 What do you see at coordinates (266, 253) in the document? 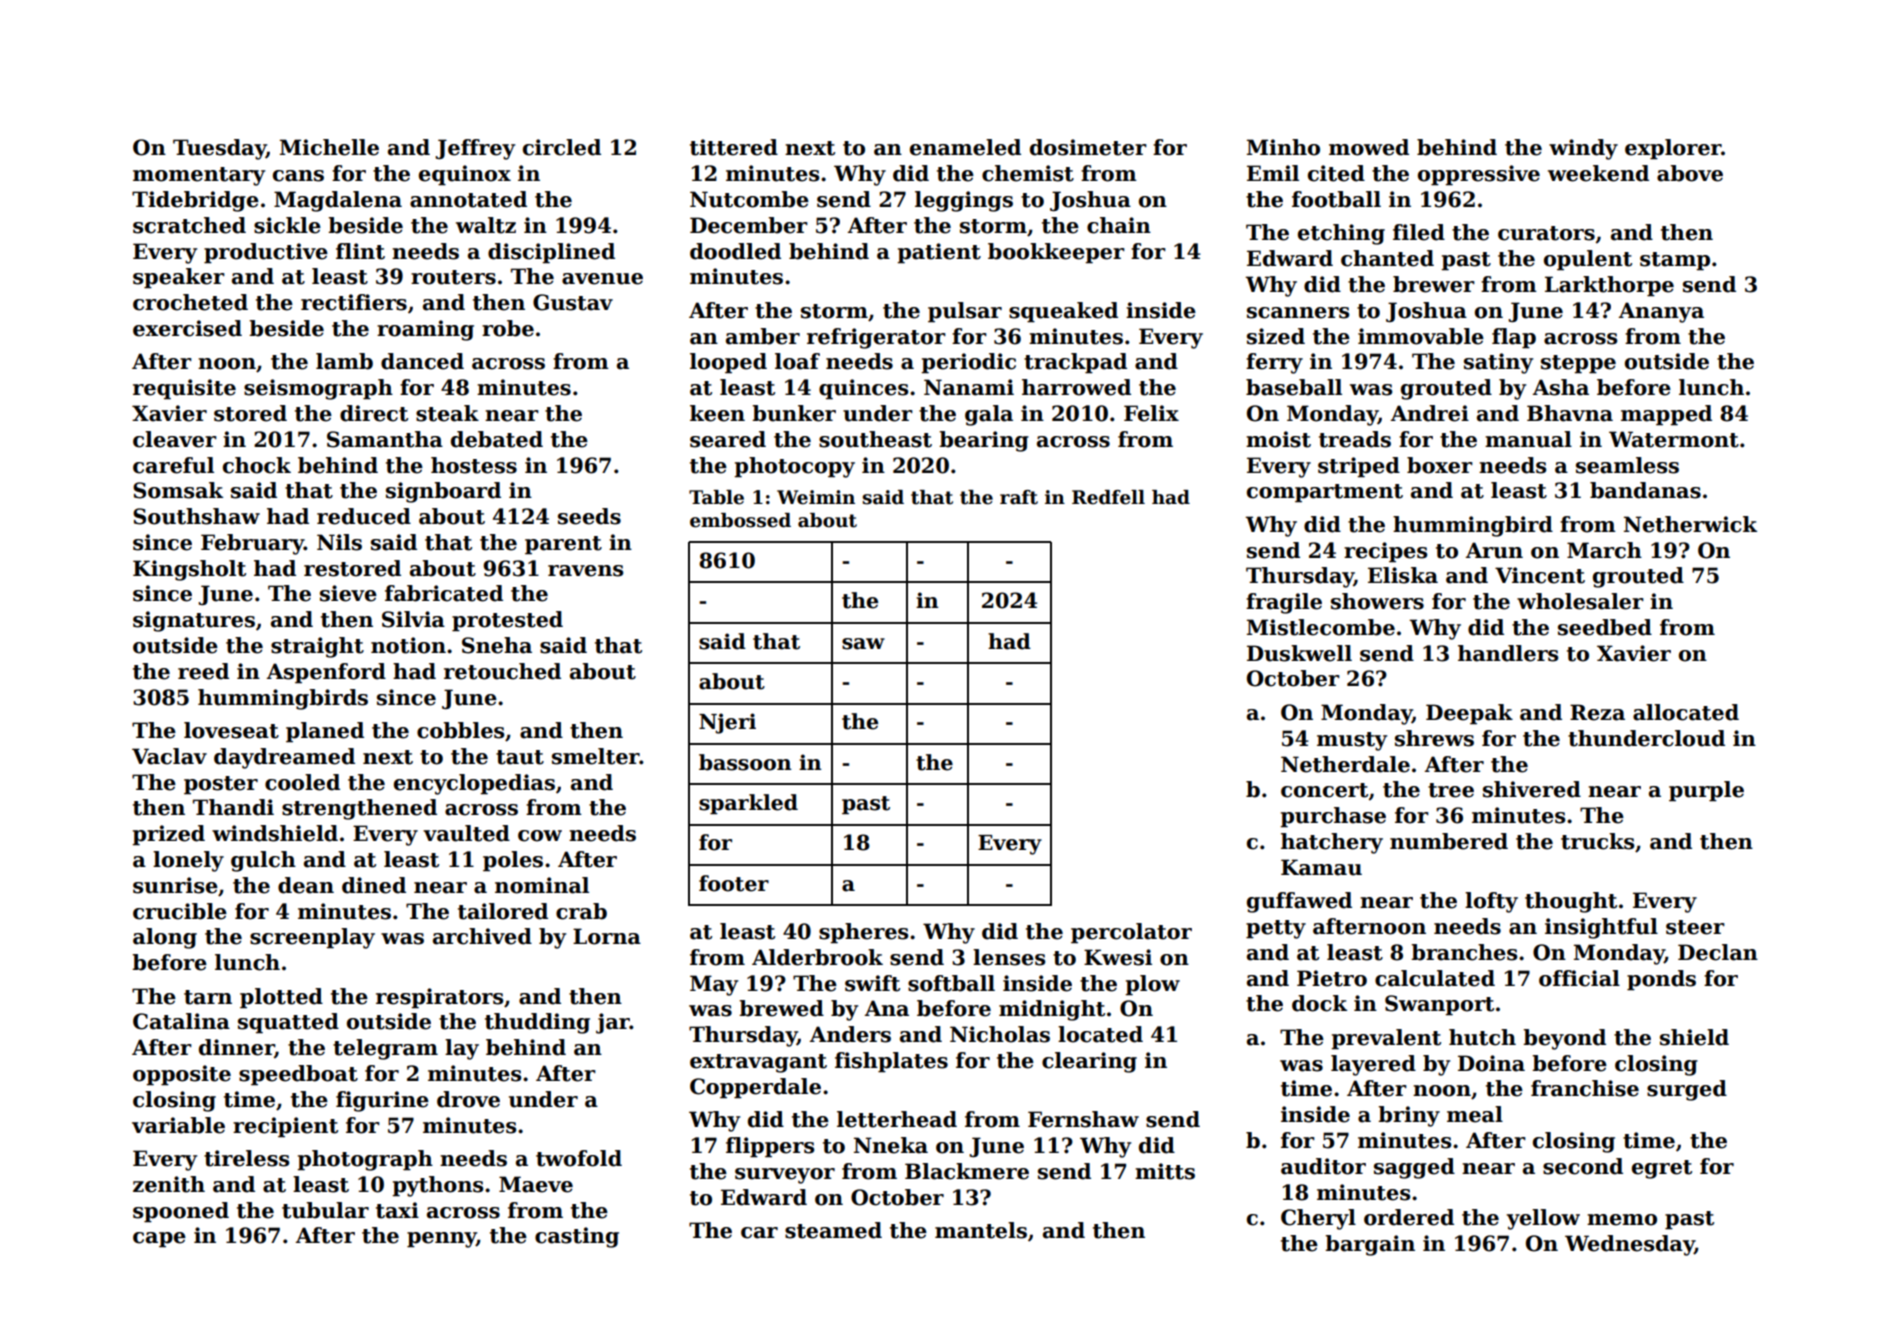
I see `productive` at bounding box center [266, 253].
